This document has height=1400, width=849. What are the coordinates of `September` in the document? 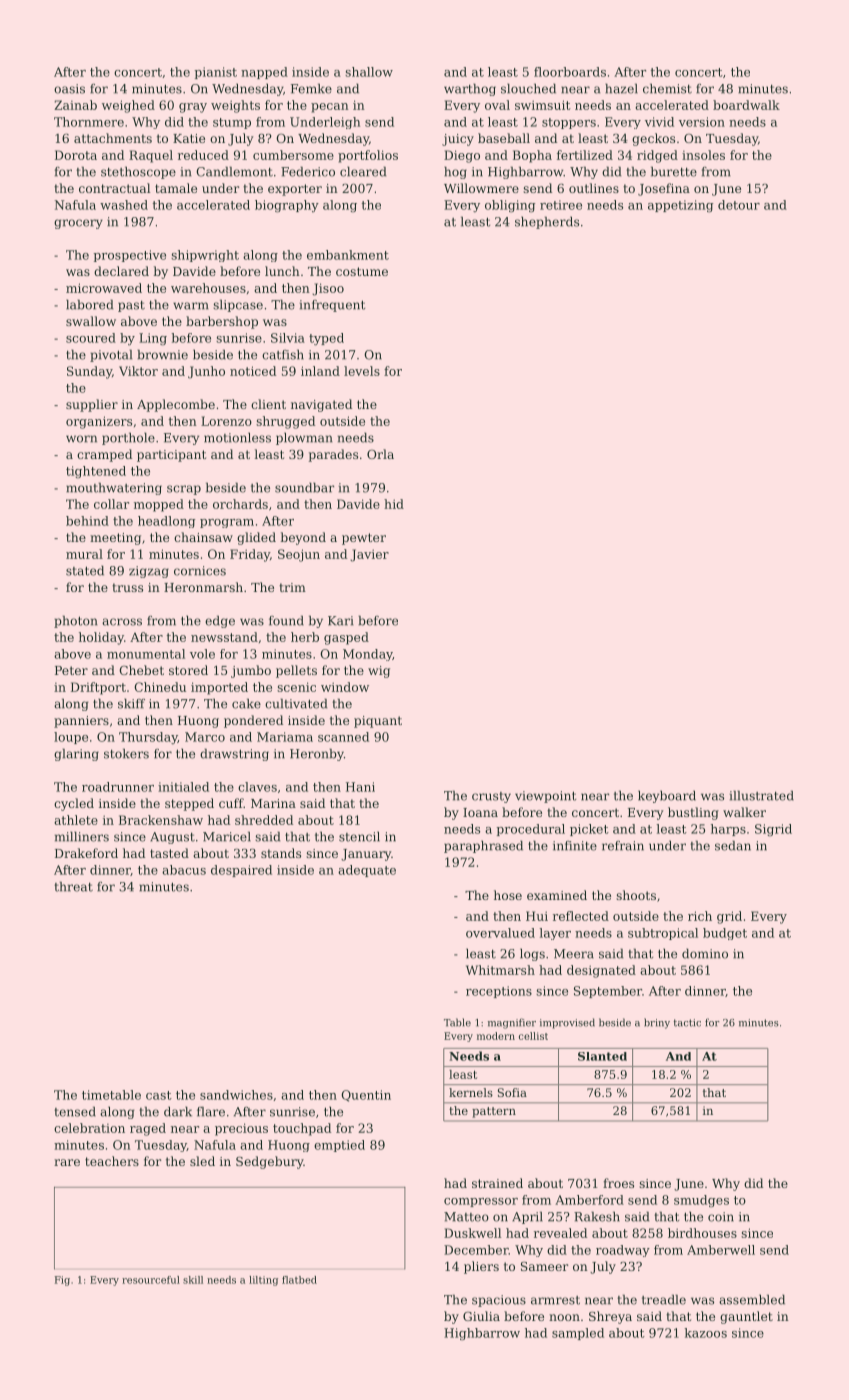 It's located at (608, 992).
